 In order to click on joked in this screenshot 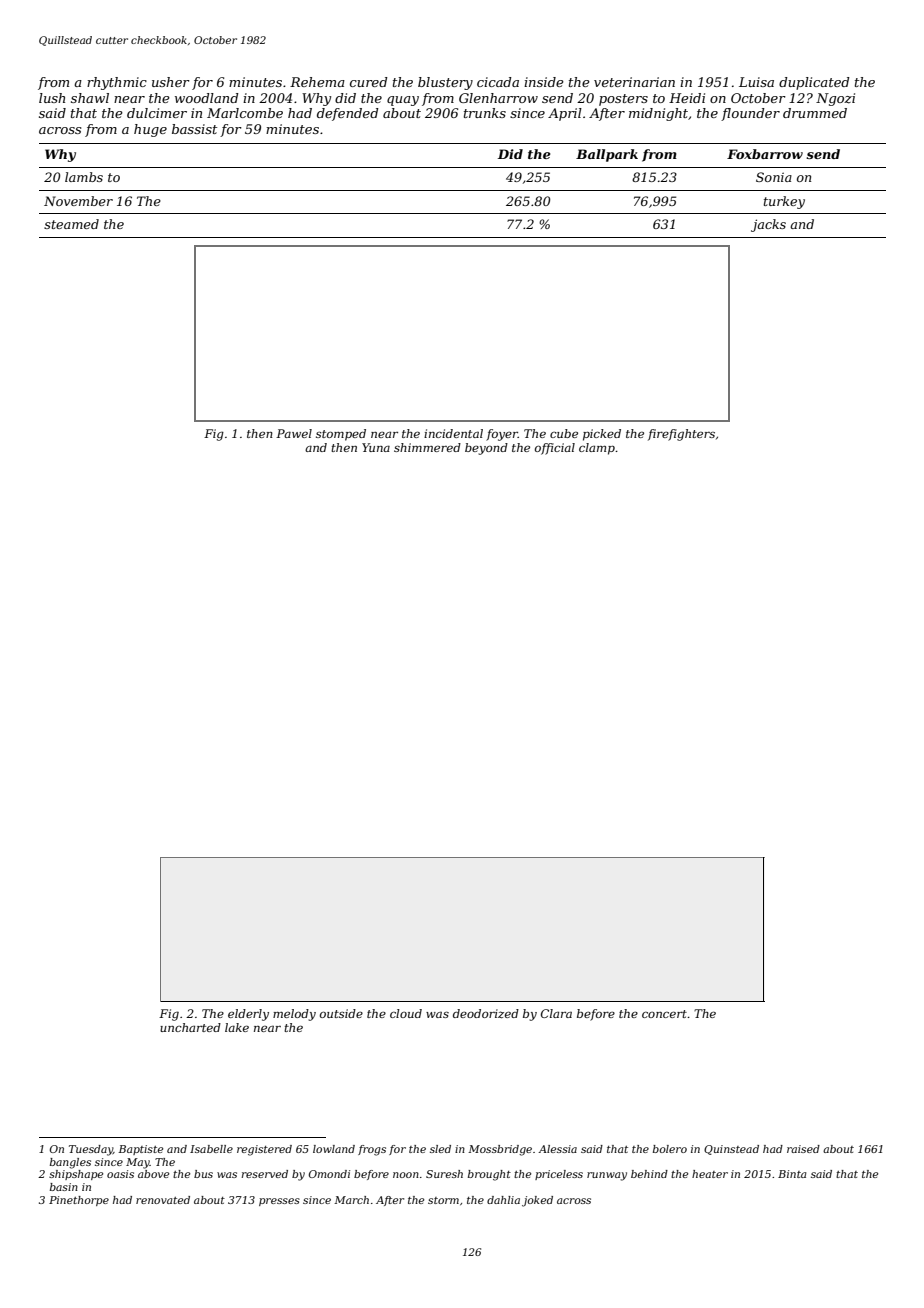, I will do `click(537, 1201)`.
